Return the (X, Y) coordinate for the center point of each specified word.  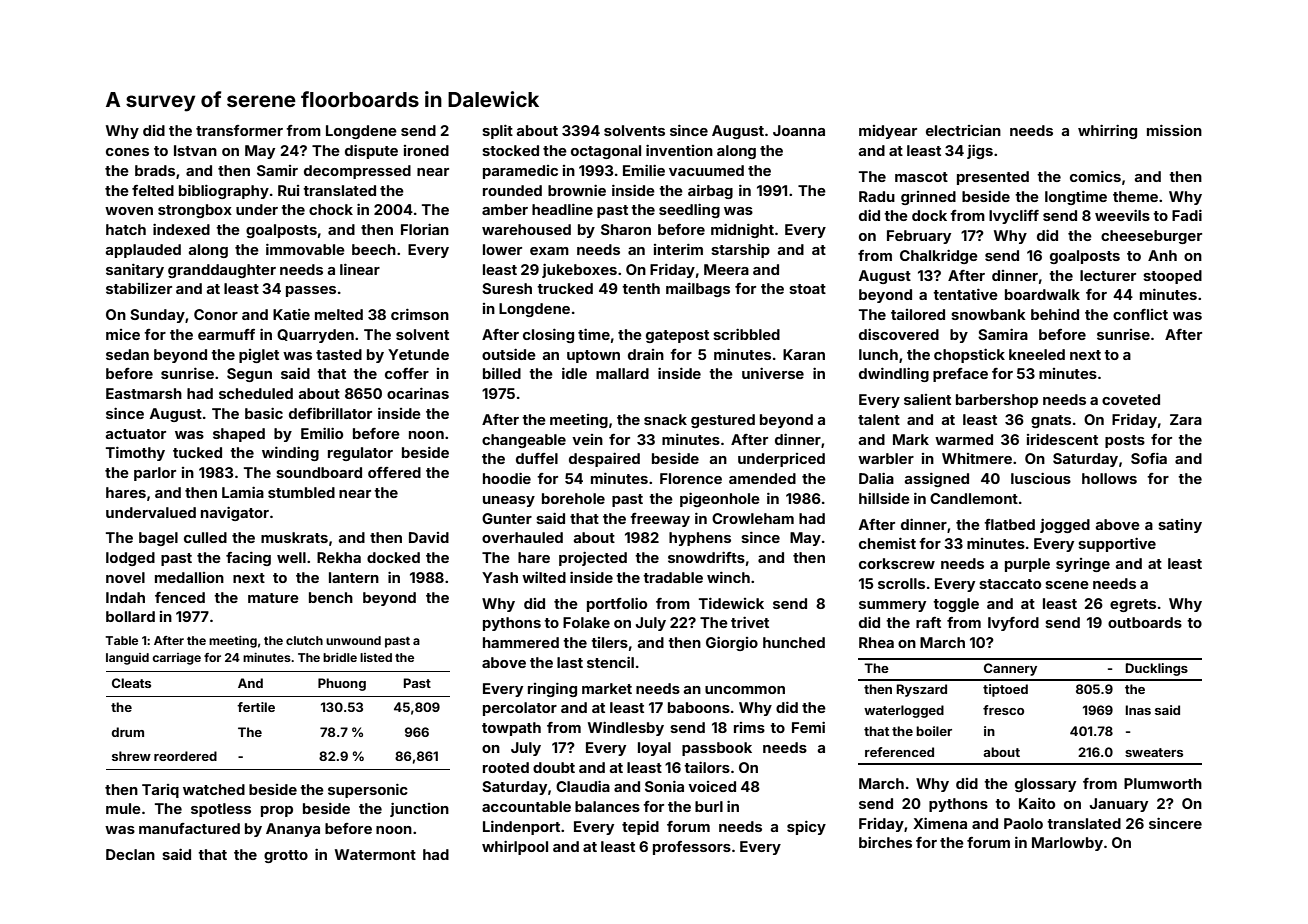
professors (692, 848)
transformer (239, 130)
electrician (963, 130)
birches (885, 842)
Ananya (293, 830)
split (497, 132)
